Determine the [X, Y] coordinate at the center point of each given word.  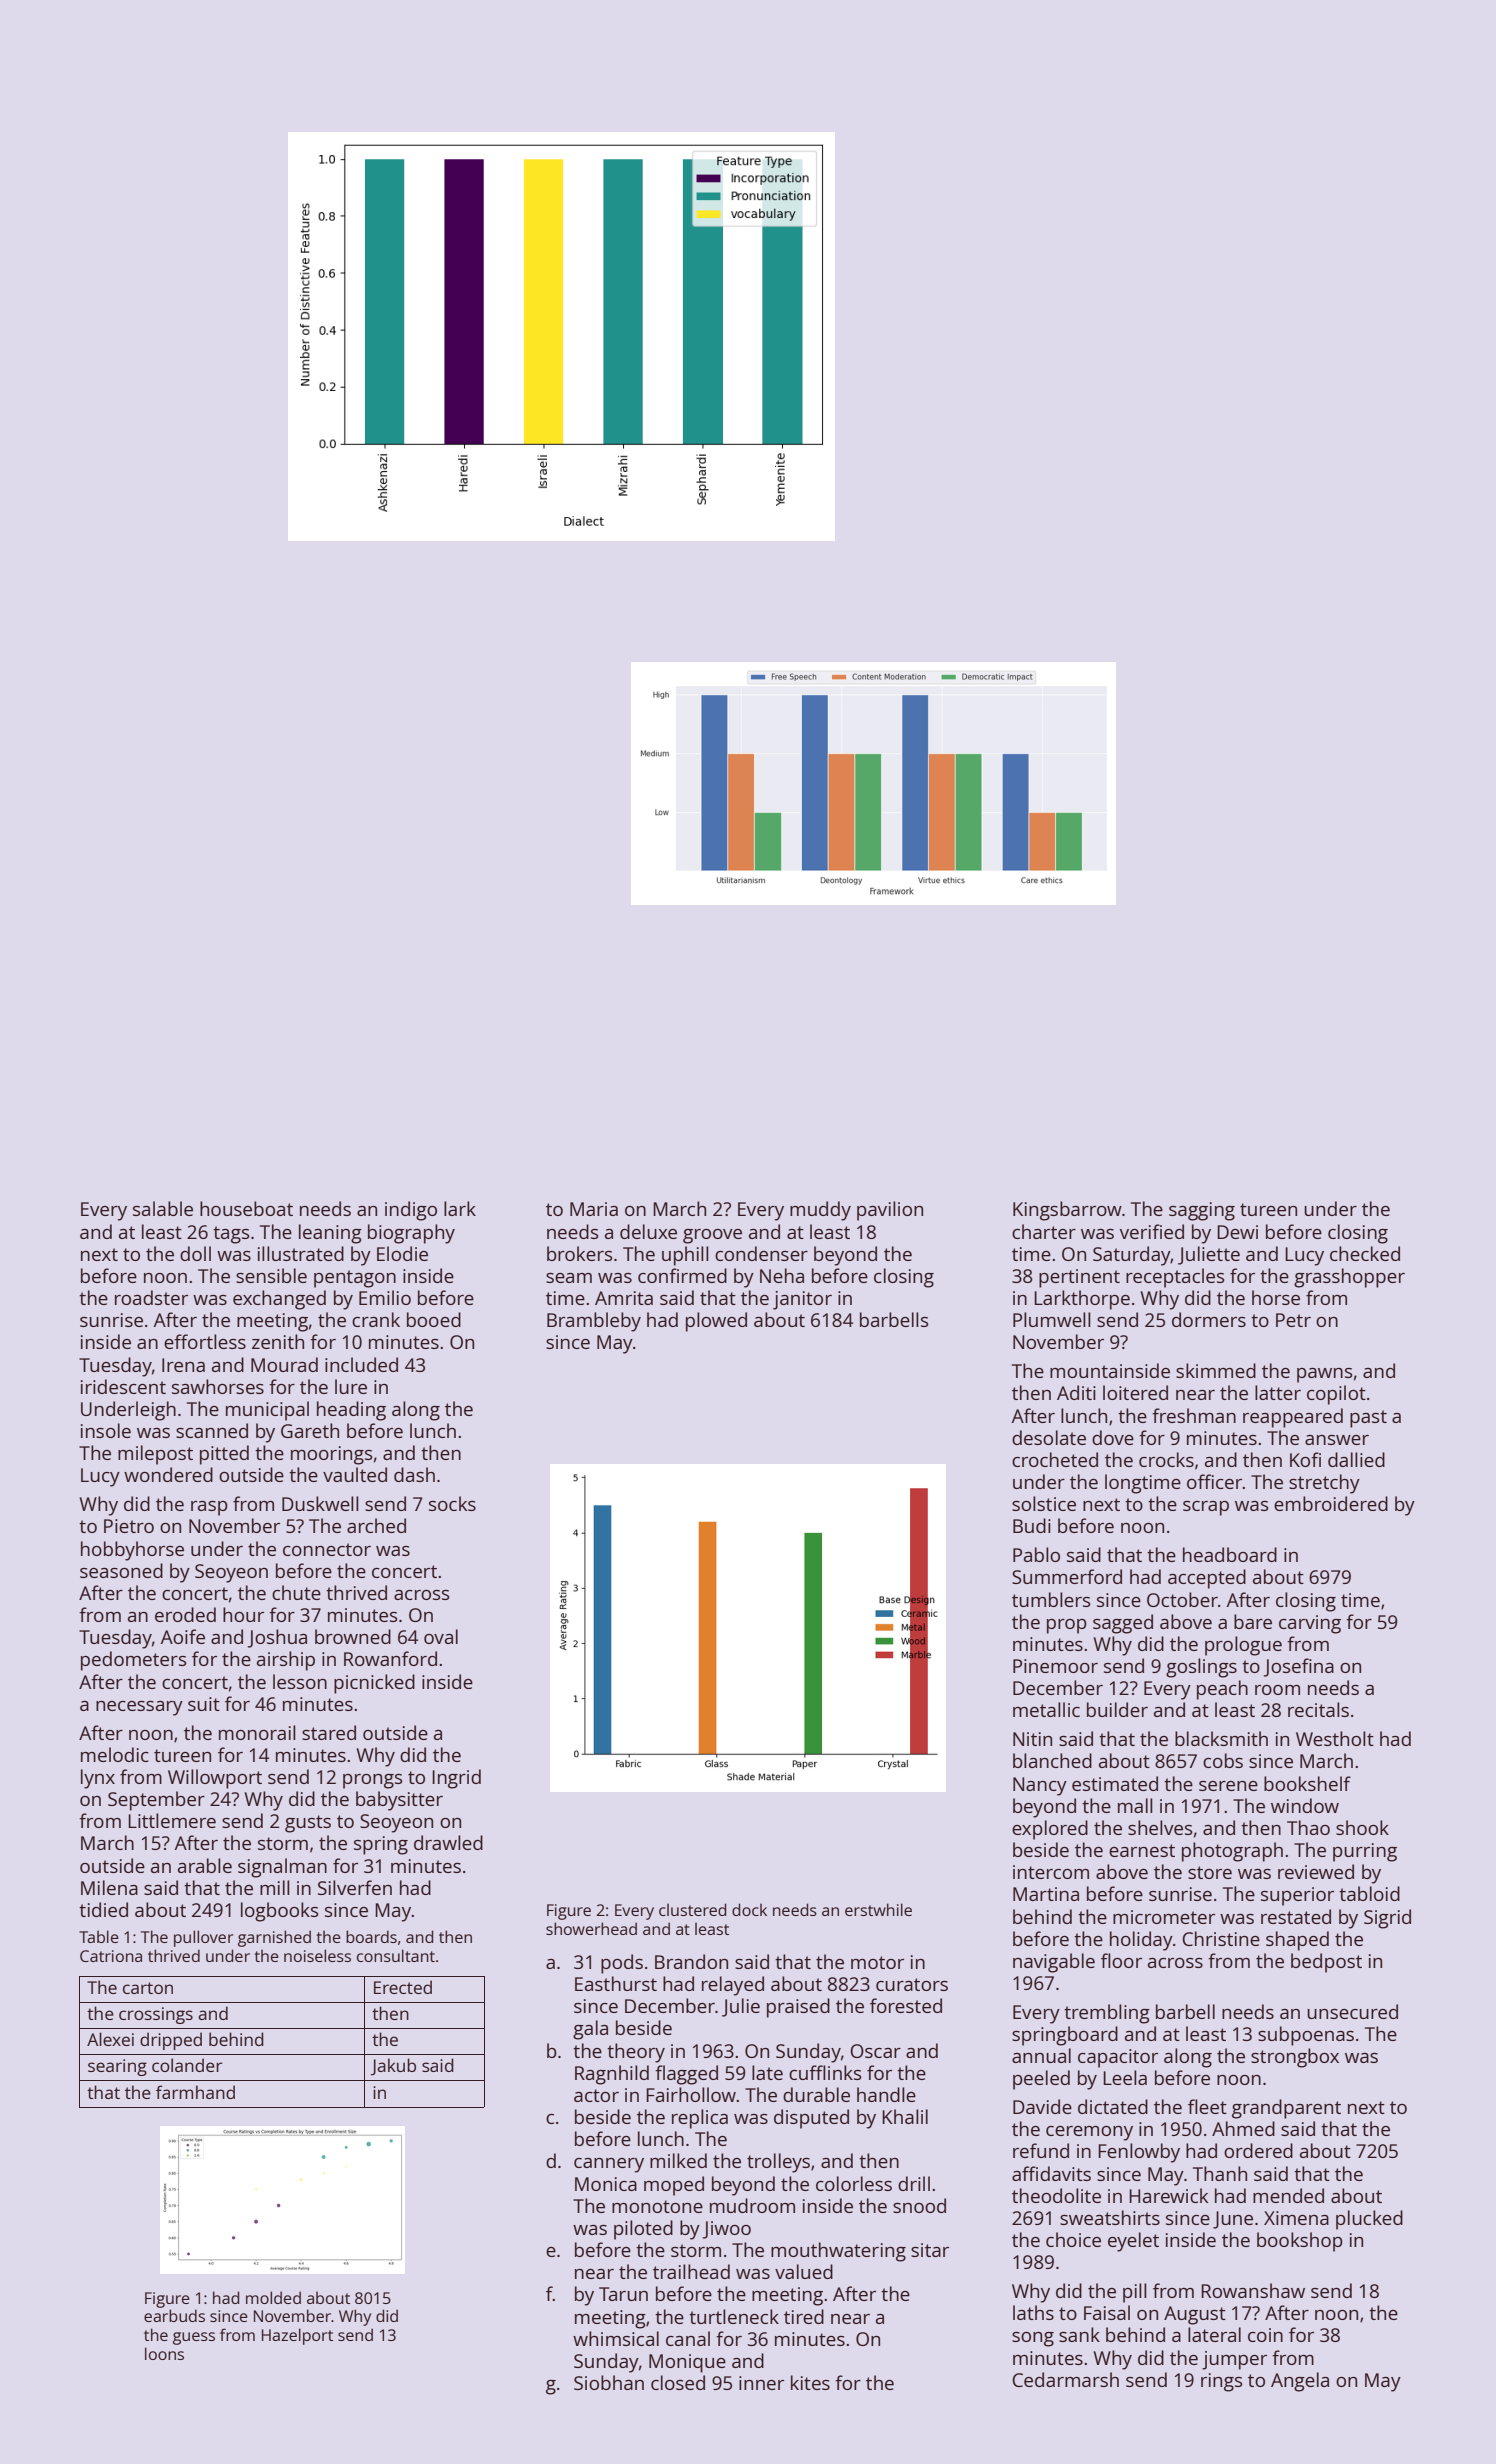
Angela [1300, 2382]
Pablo [1036, 1554]
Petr [1293, 1320]
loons [164, 2353]
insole [106, 1430]
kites [810, 2382]
